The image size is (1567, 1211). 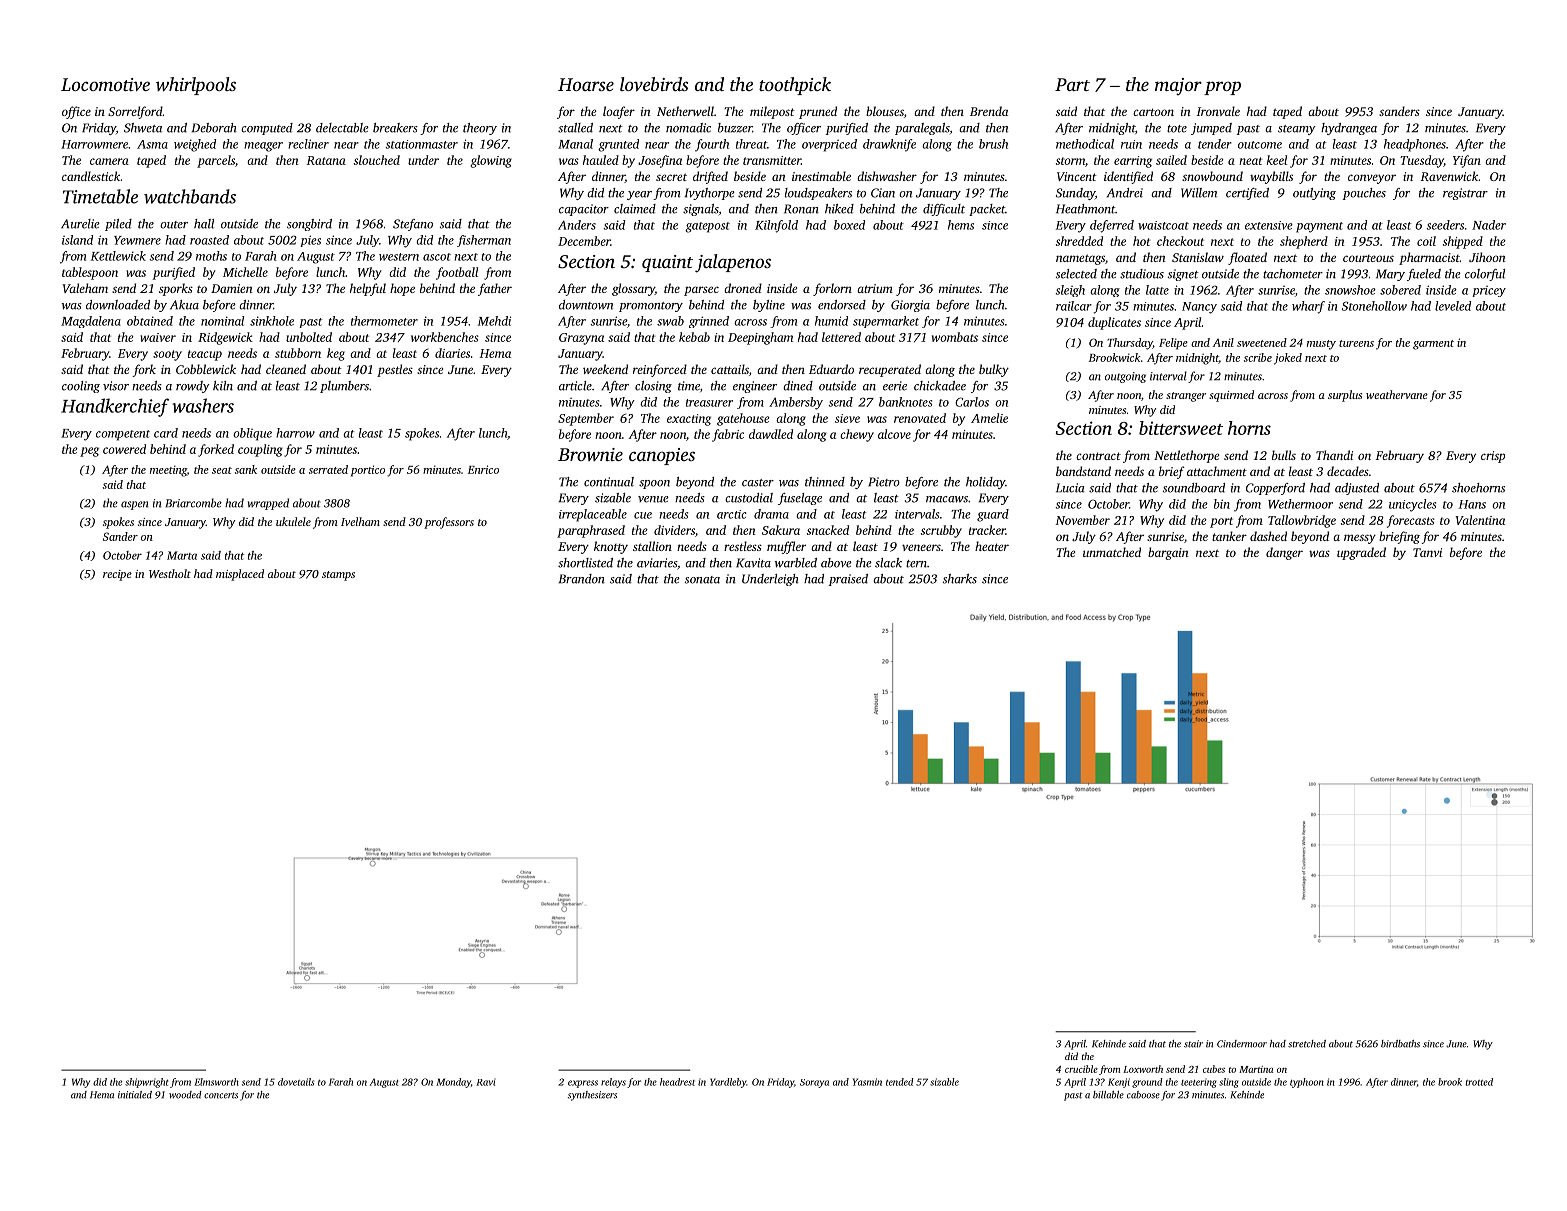 What do you see at coordinates (105, 84) in the screenshot?
I see `Locomotive` at bounding box center [105, 84].
